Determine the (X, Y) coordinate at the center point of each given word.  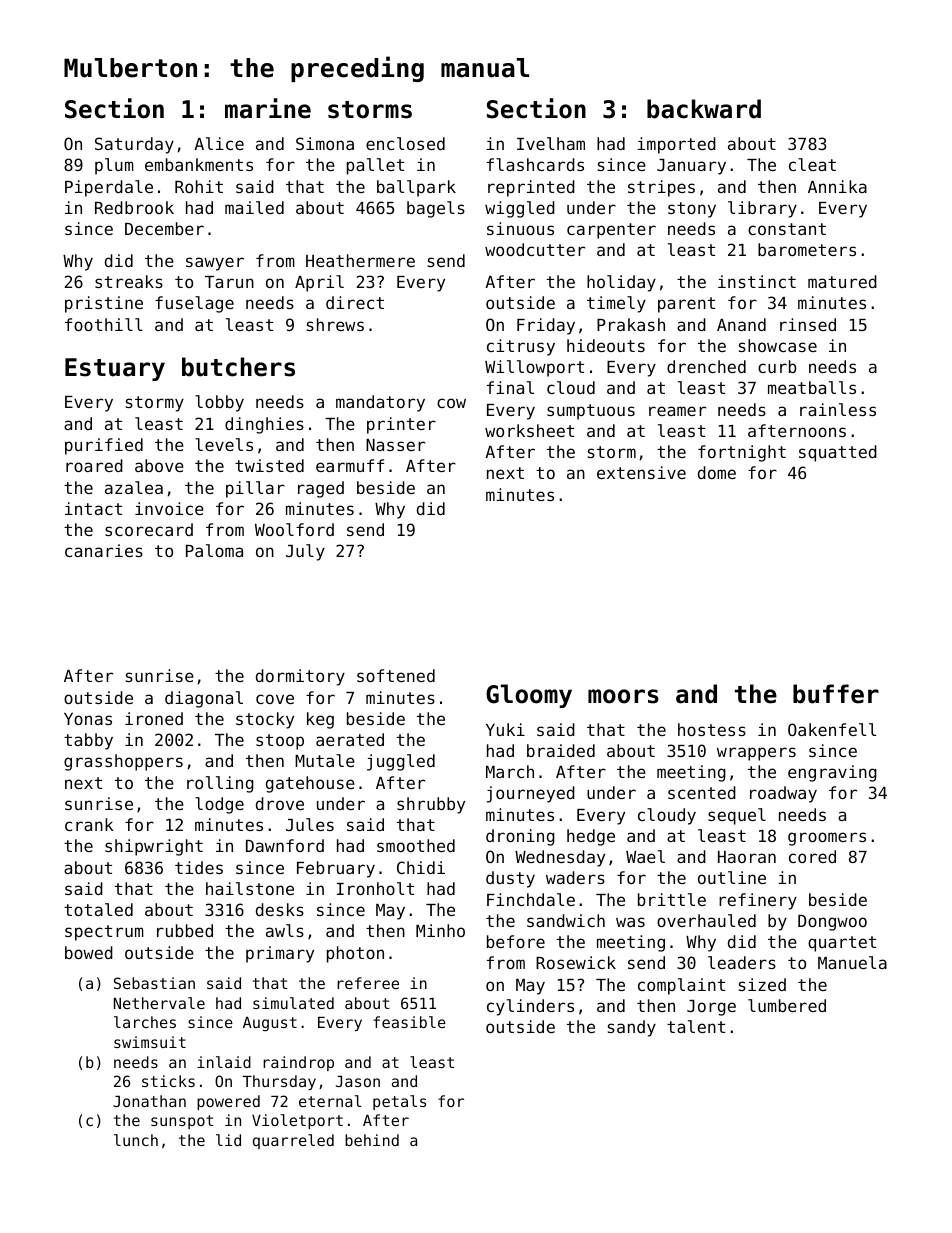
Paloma (214, 550)
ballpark (416, 188)
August (270, 1024)
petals (399, 1102)
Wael (645, 856)
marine (268, 108)
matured (842, 281)
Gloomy (529, 696)
